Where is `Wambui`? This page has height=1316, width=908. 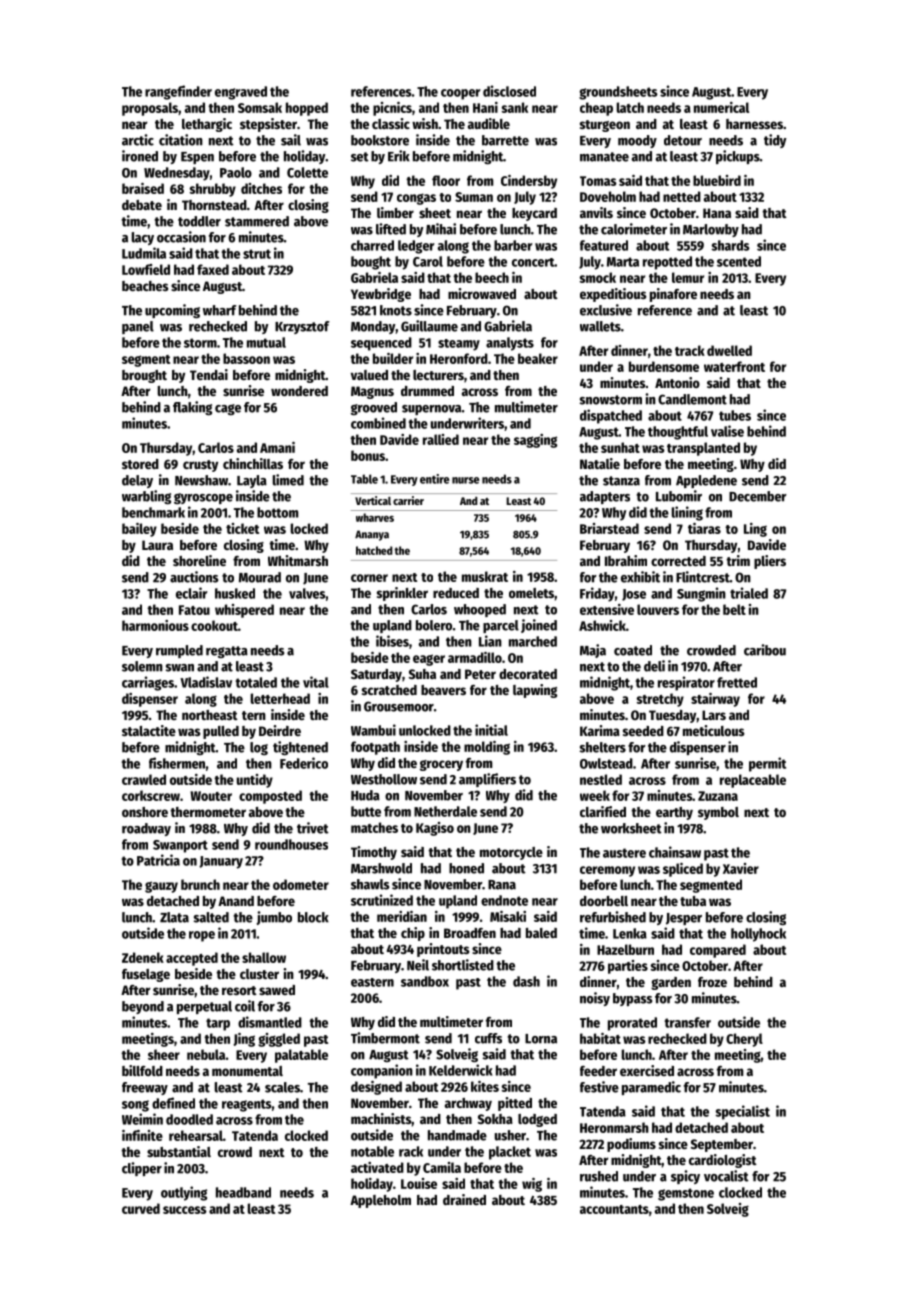 Wambui is located at coordinates (373, 730).
